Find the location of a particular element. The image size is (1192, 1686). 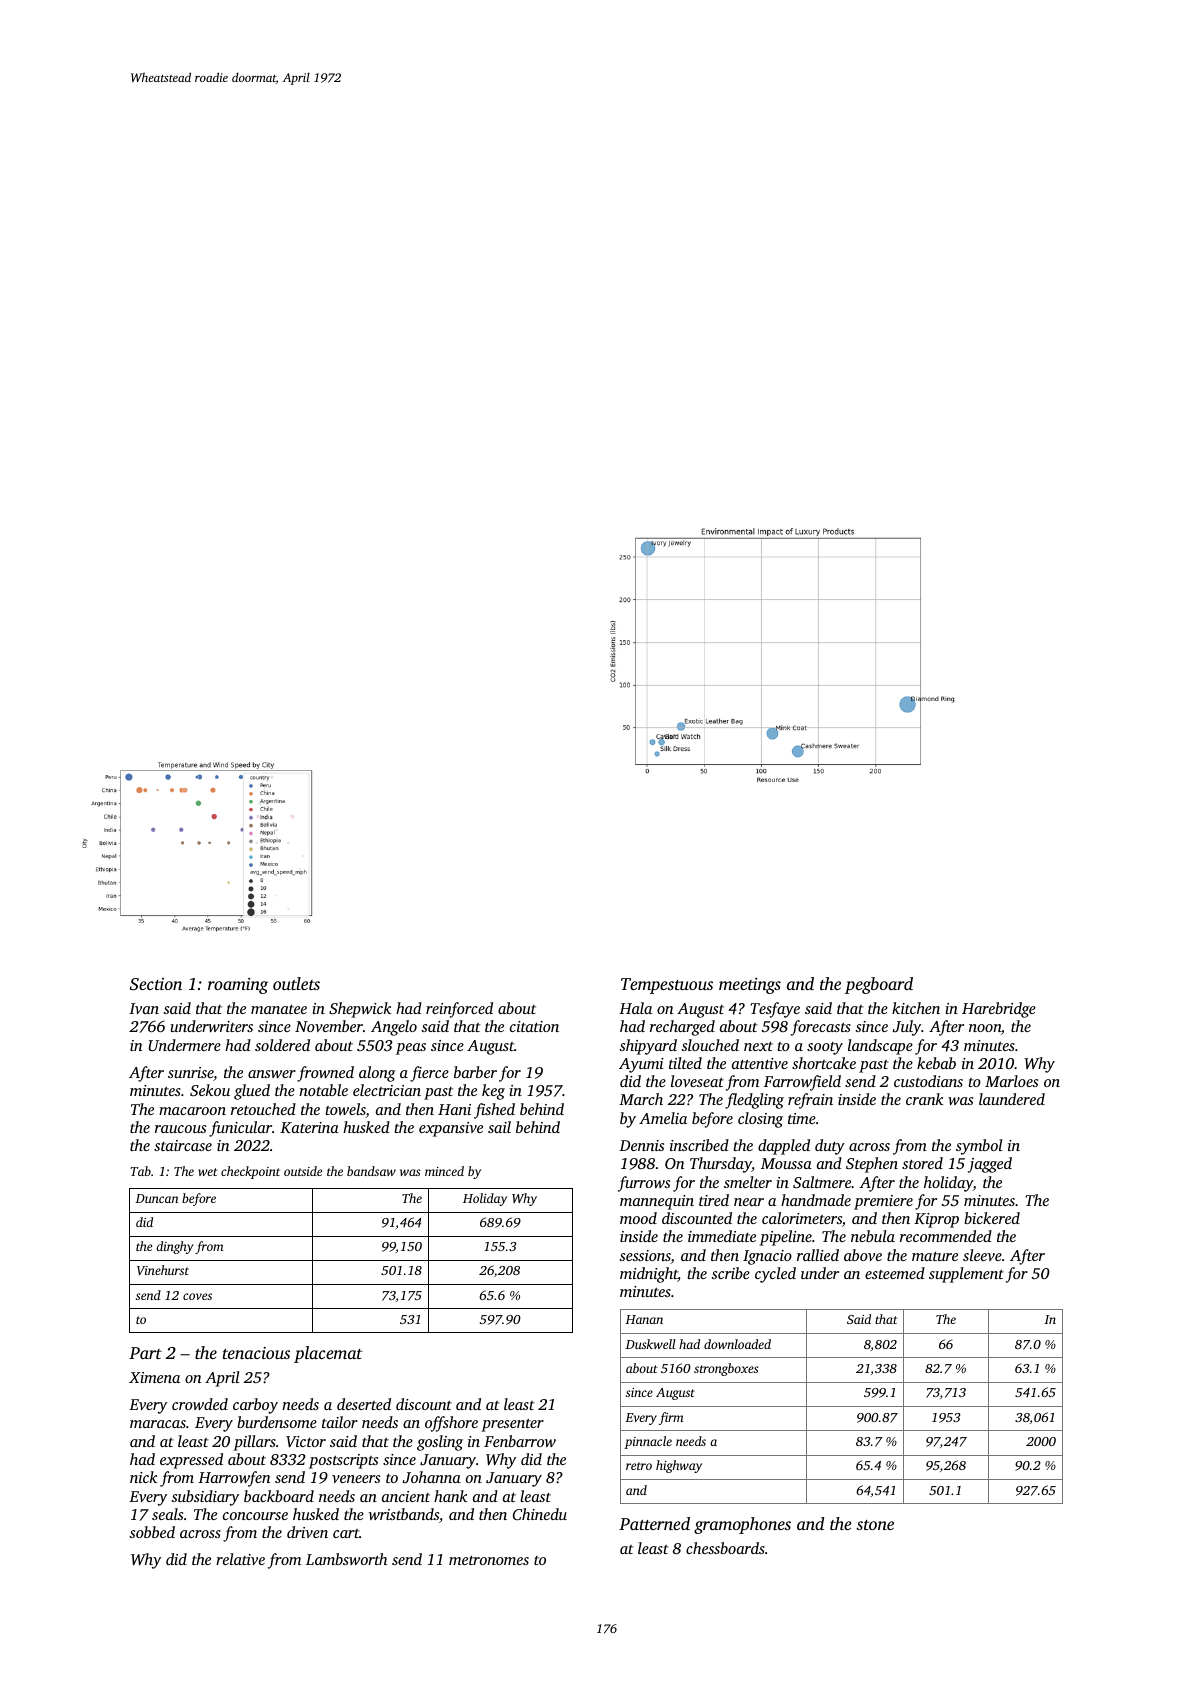

outlets is located at coordinates (296, 983).
